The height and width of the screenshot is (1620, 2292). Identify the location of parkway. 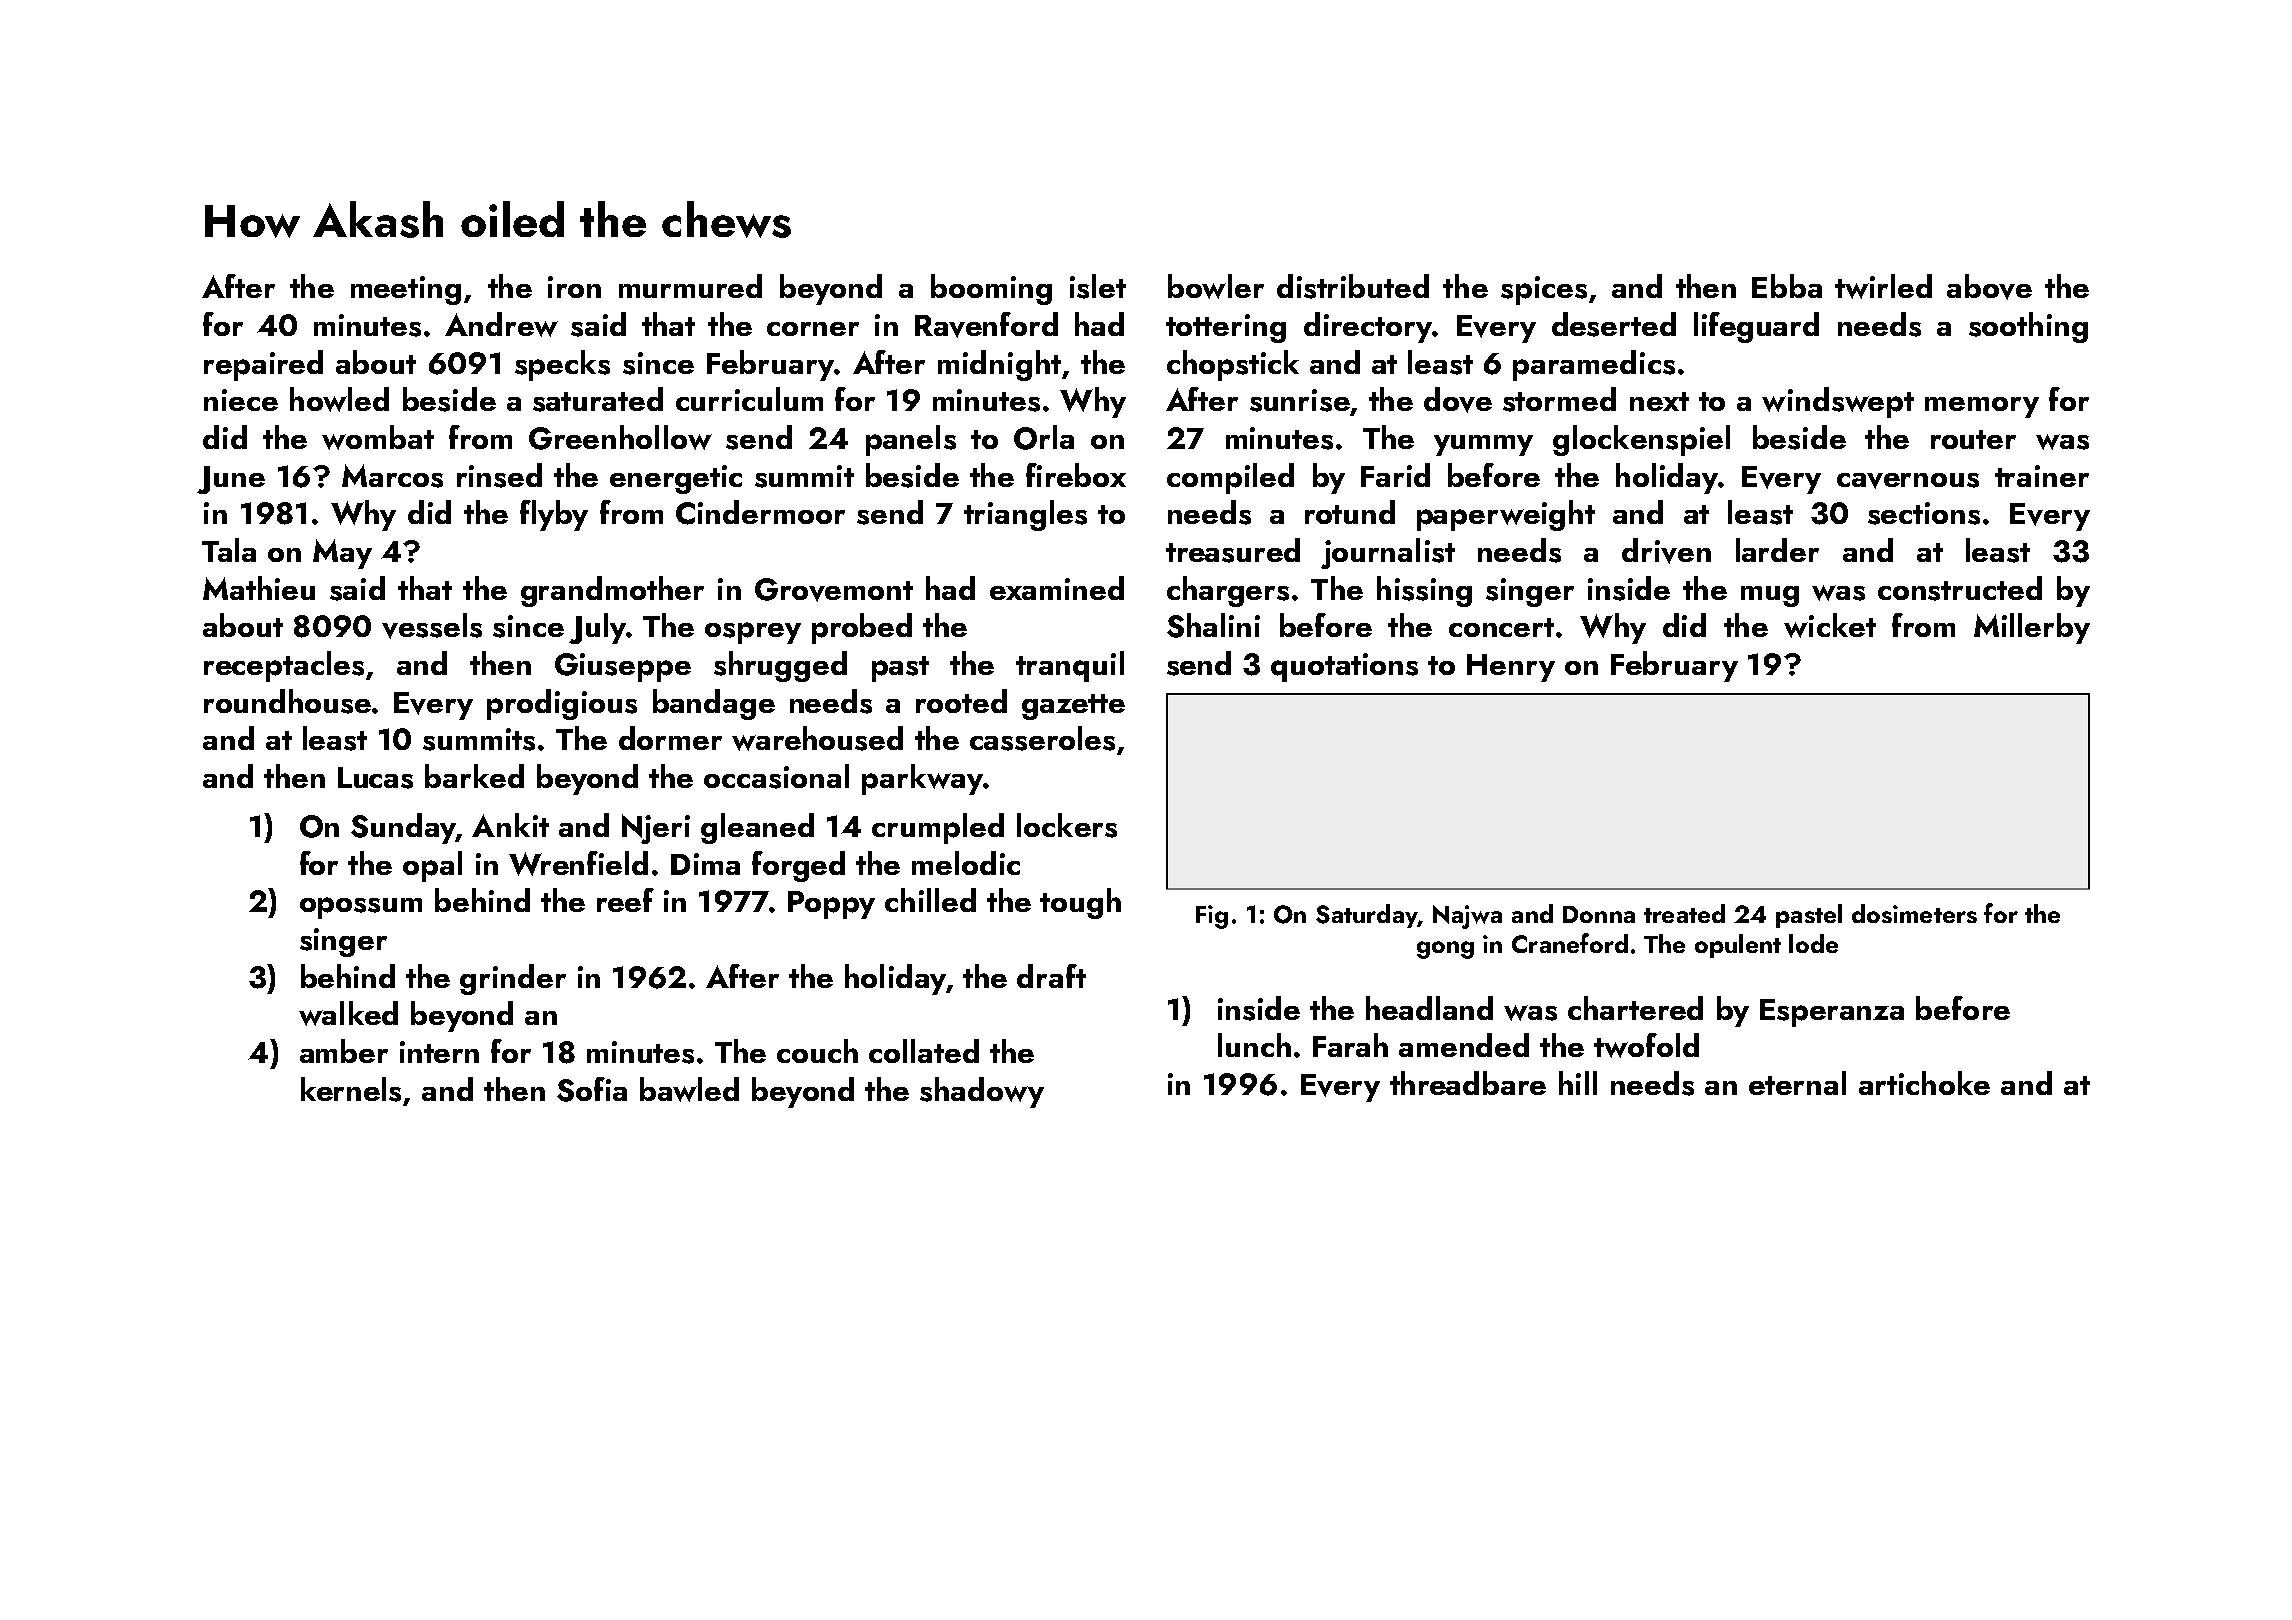
(922, 779).
